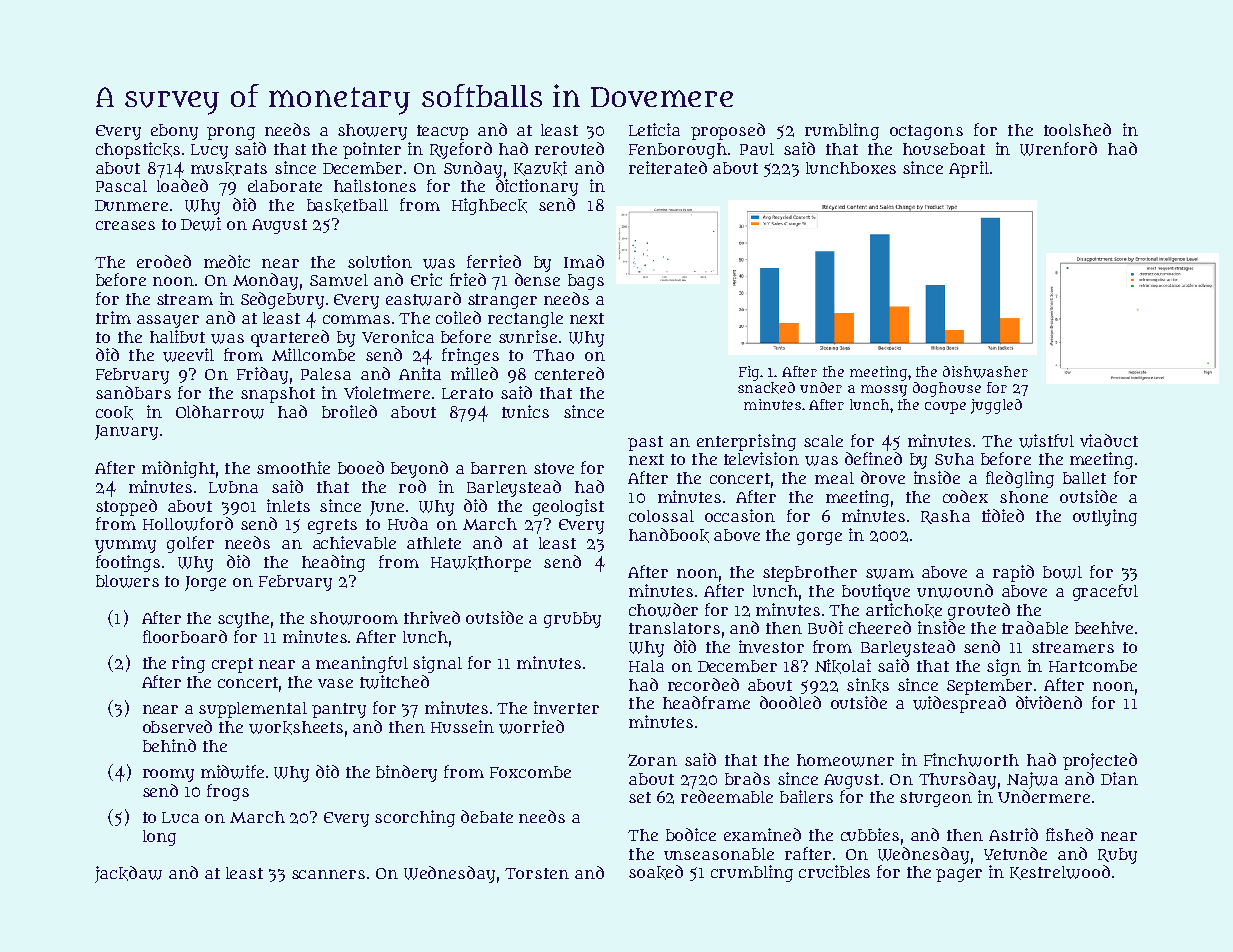  Describe the element at coordinates (462, 726) in the screenshot. I see `Hussein` at that location.
